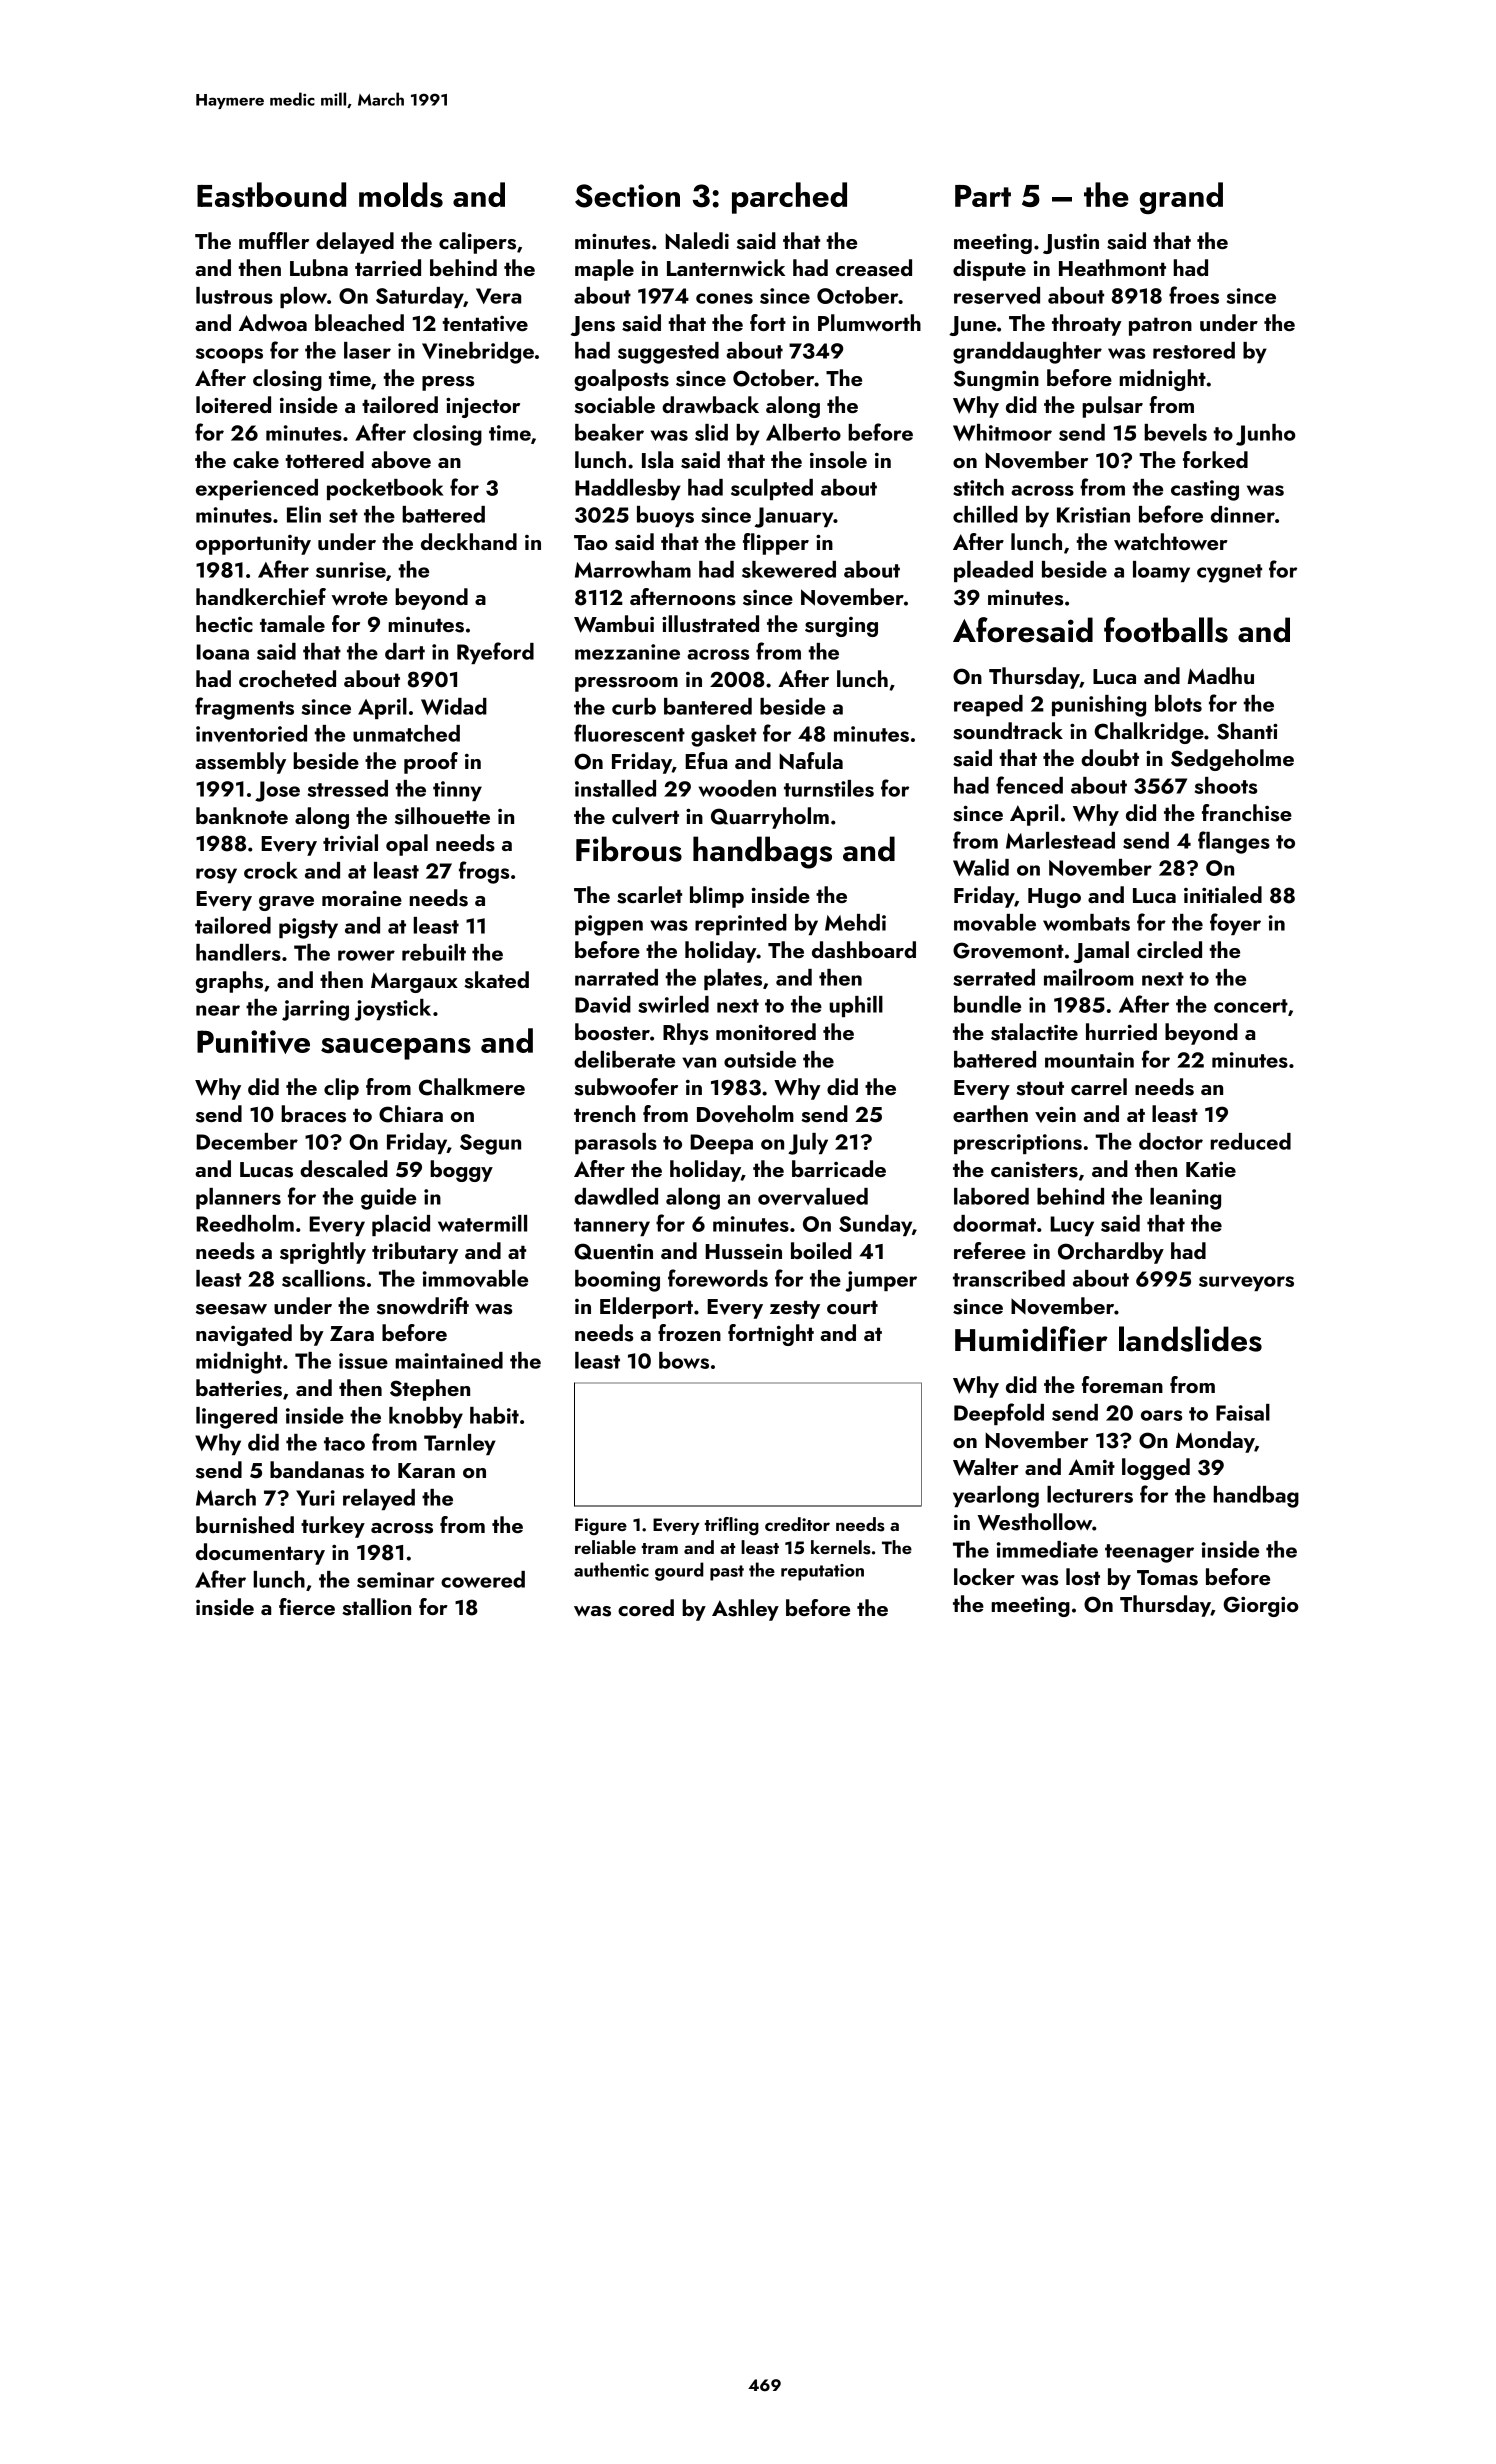 The image size is (1496, 2464). Describe the element at coordinates (307, 1606) in the screenshot. I see `fierce` at that location.
